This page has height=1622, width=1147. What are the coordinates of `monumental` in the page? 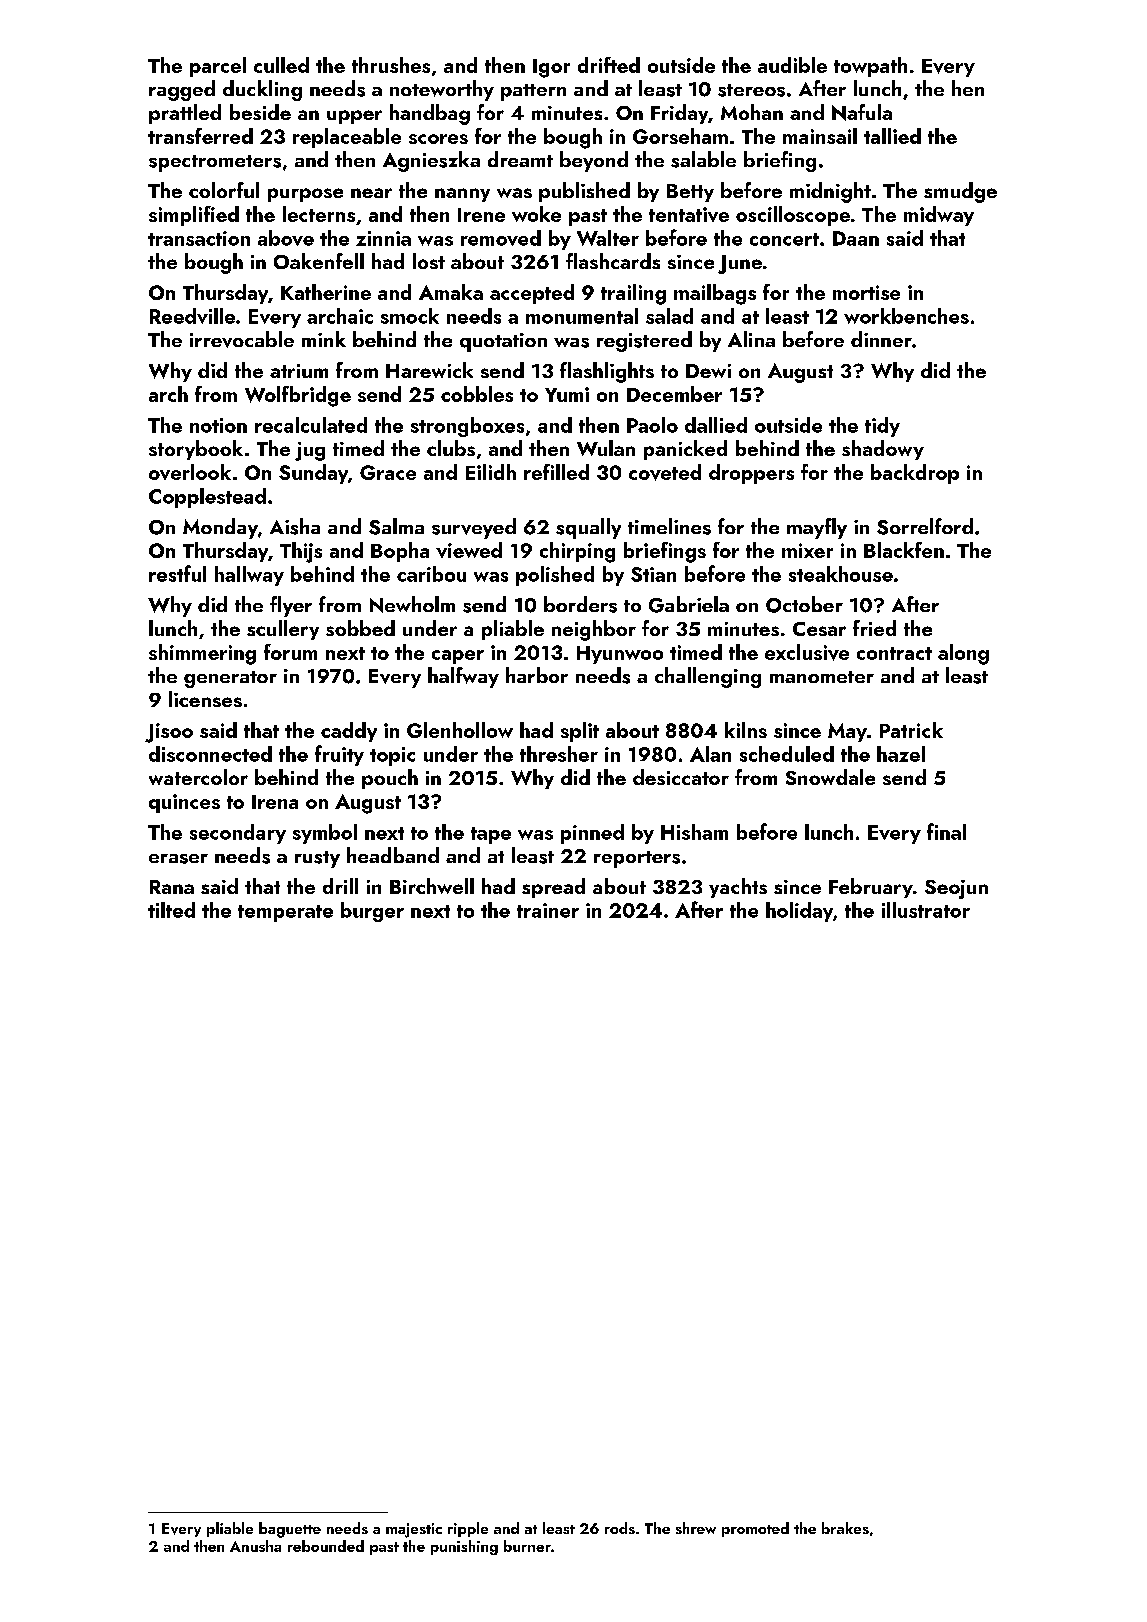 It's located at (582, 316).
